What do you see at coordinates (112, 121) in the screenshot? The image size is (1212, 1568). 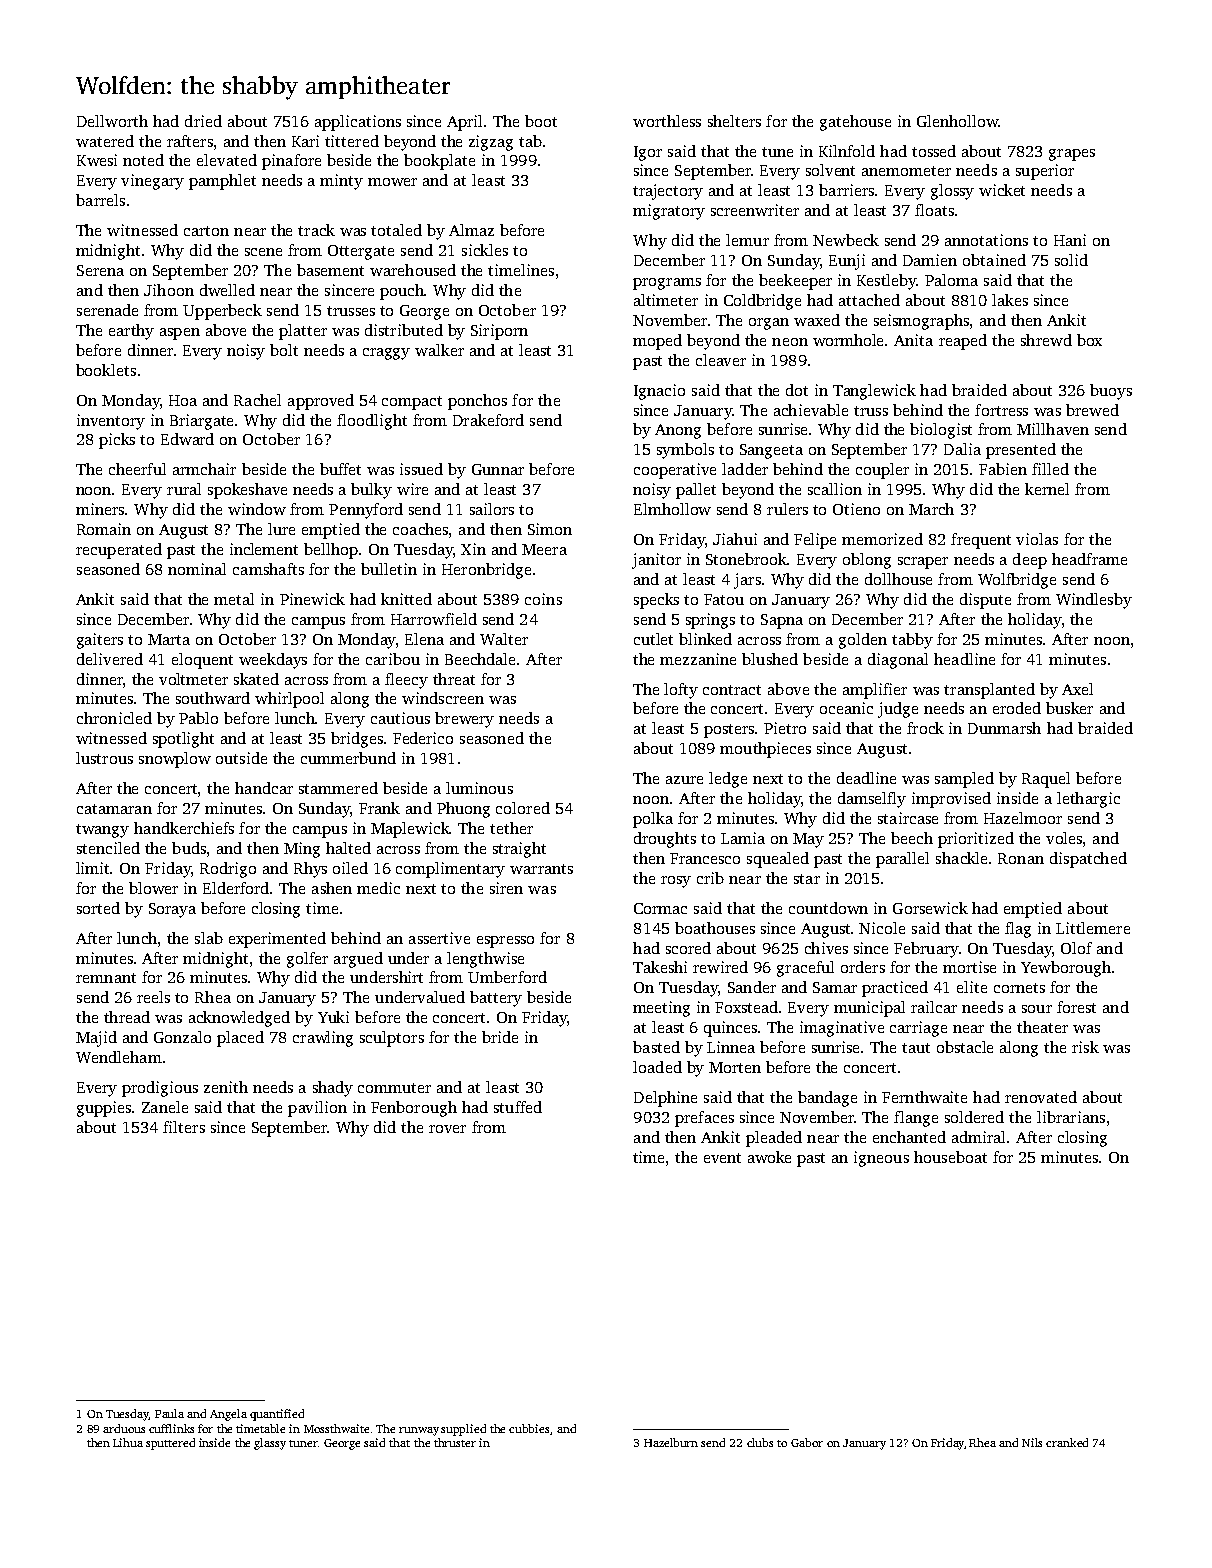 I see `Dellworth` at bounding box center [112, 121].
